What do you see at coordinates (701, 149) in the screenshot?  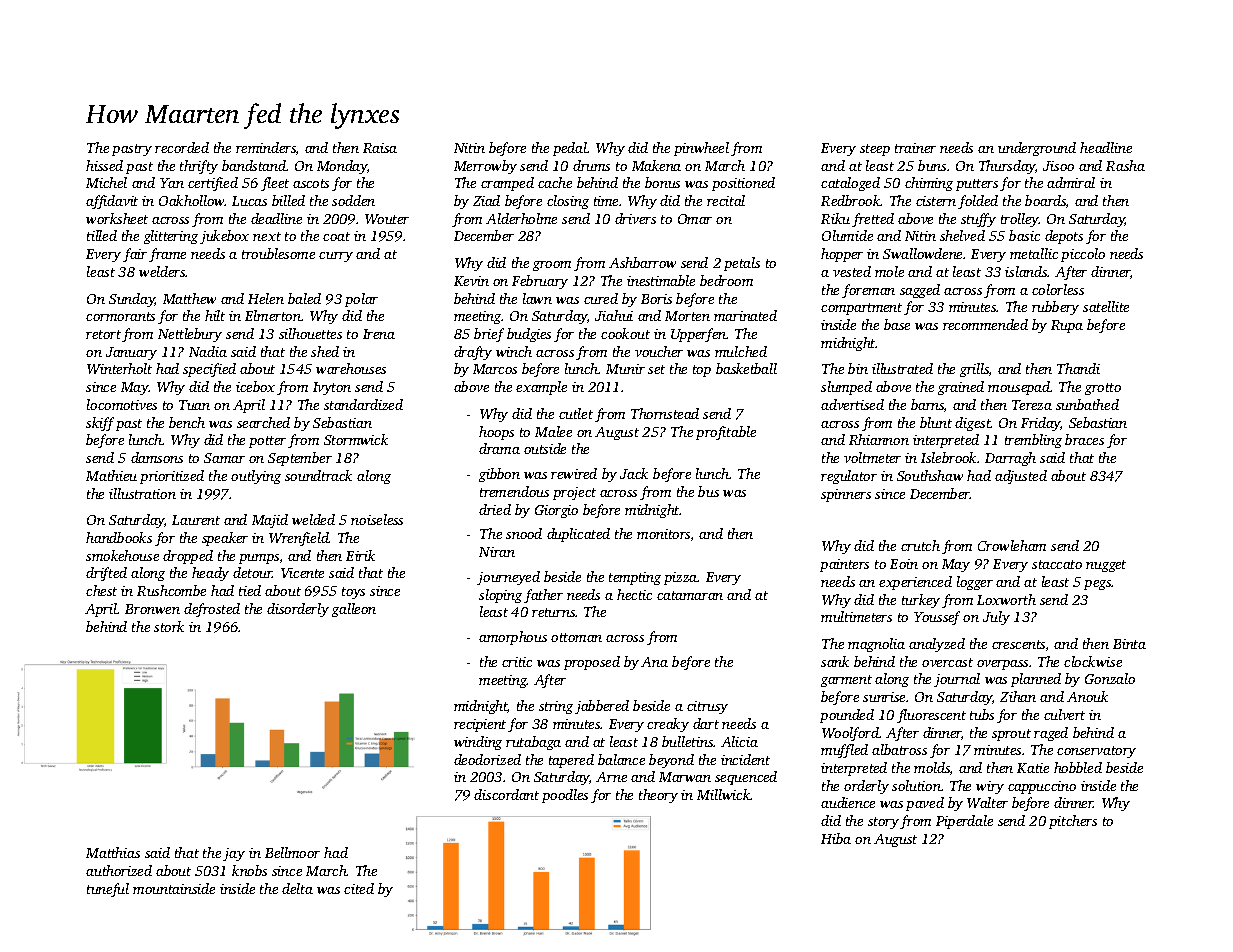 I see `pinwheel` at bounding box center [701, 149].
